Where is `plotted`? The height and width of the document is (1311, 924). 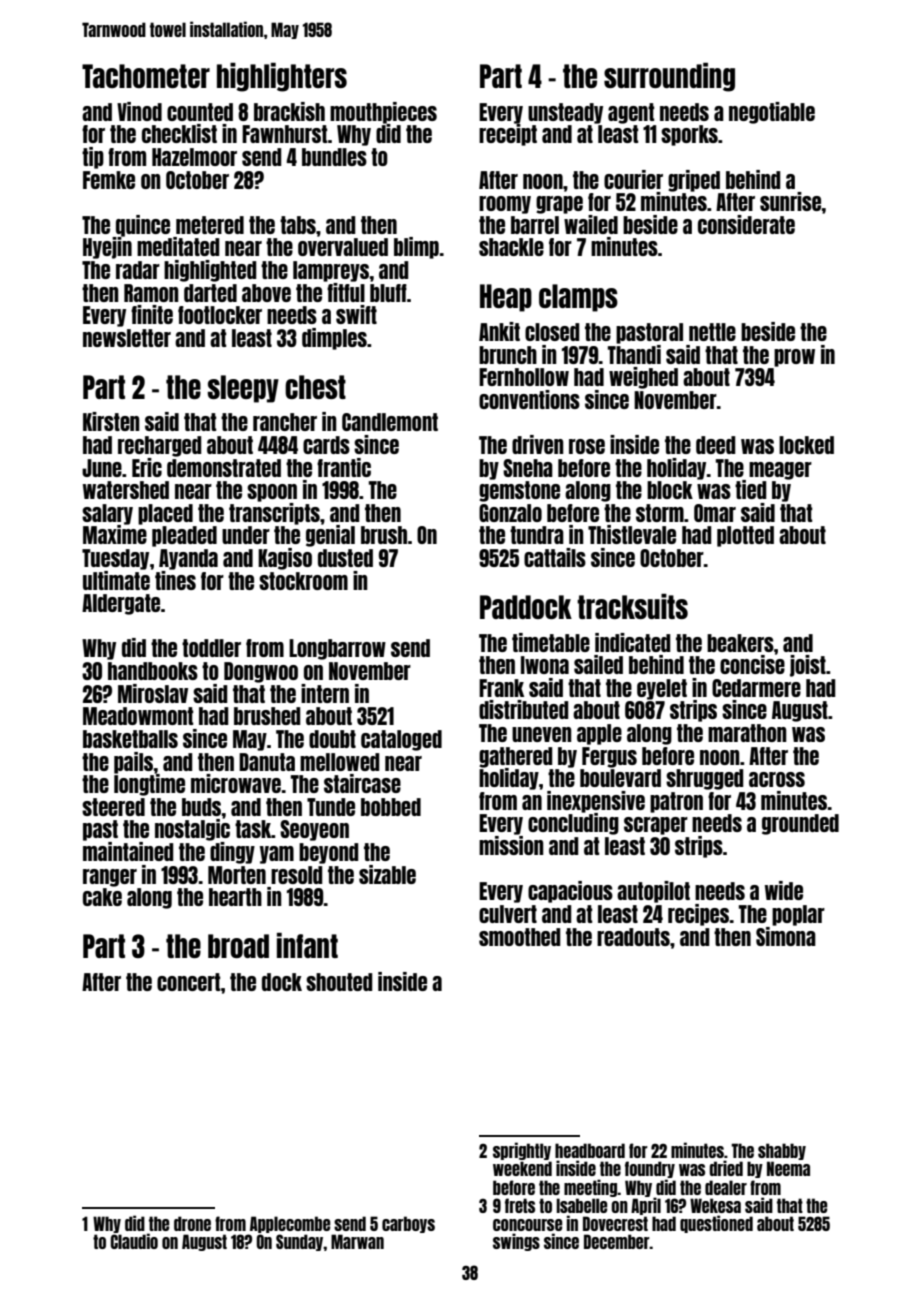 plotted is located at coordinates (745, 536).
